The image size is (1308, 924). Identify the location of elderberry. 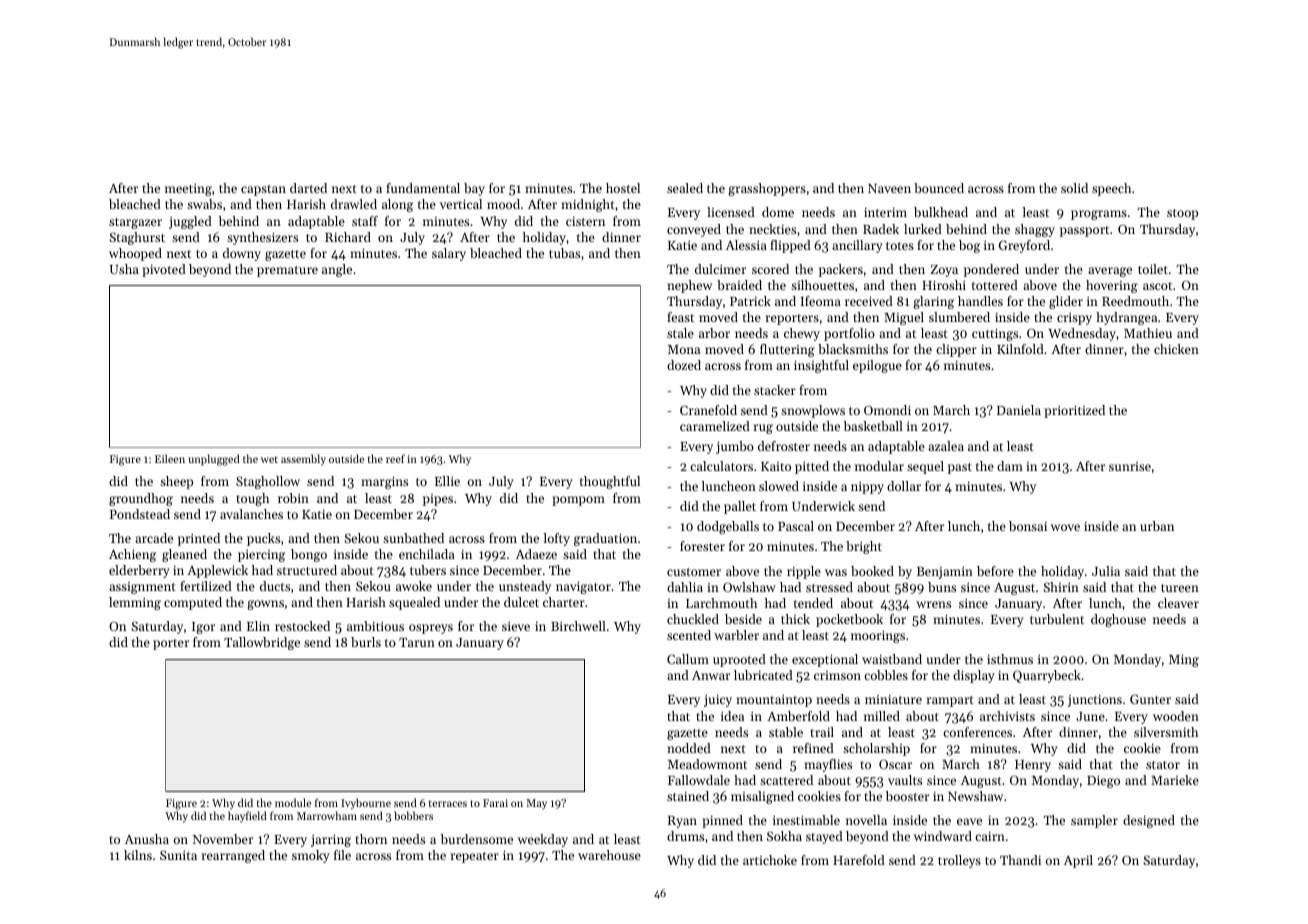
(139, 571).
